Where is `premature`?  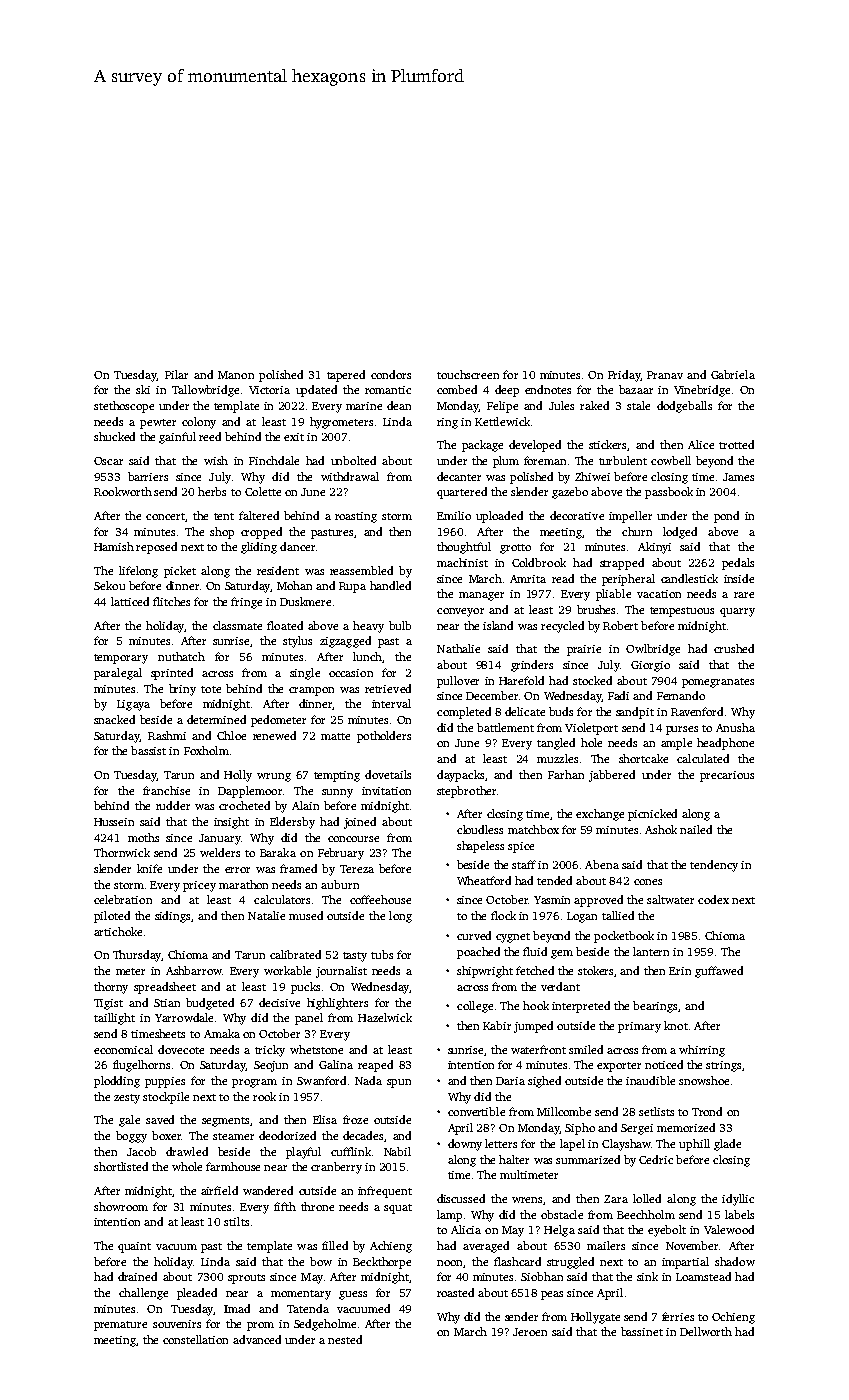 premature is located at coordinates (120, 1326).
